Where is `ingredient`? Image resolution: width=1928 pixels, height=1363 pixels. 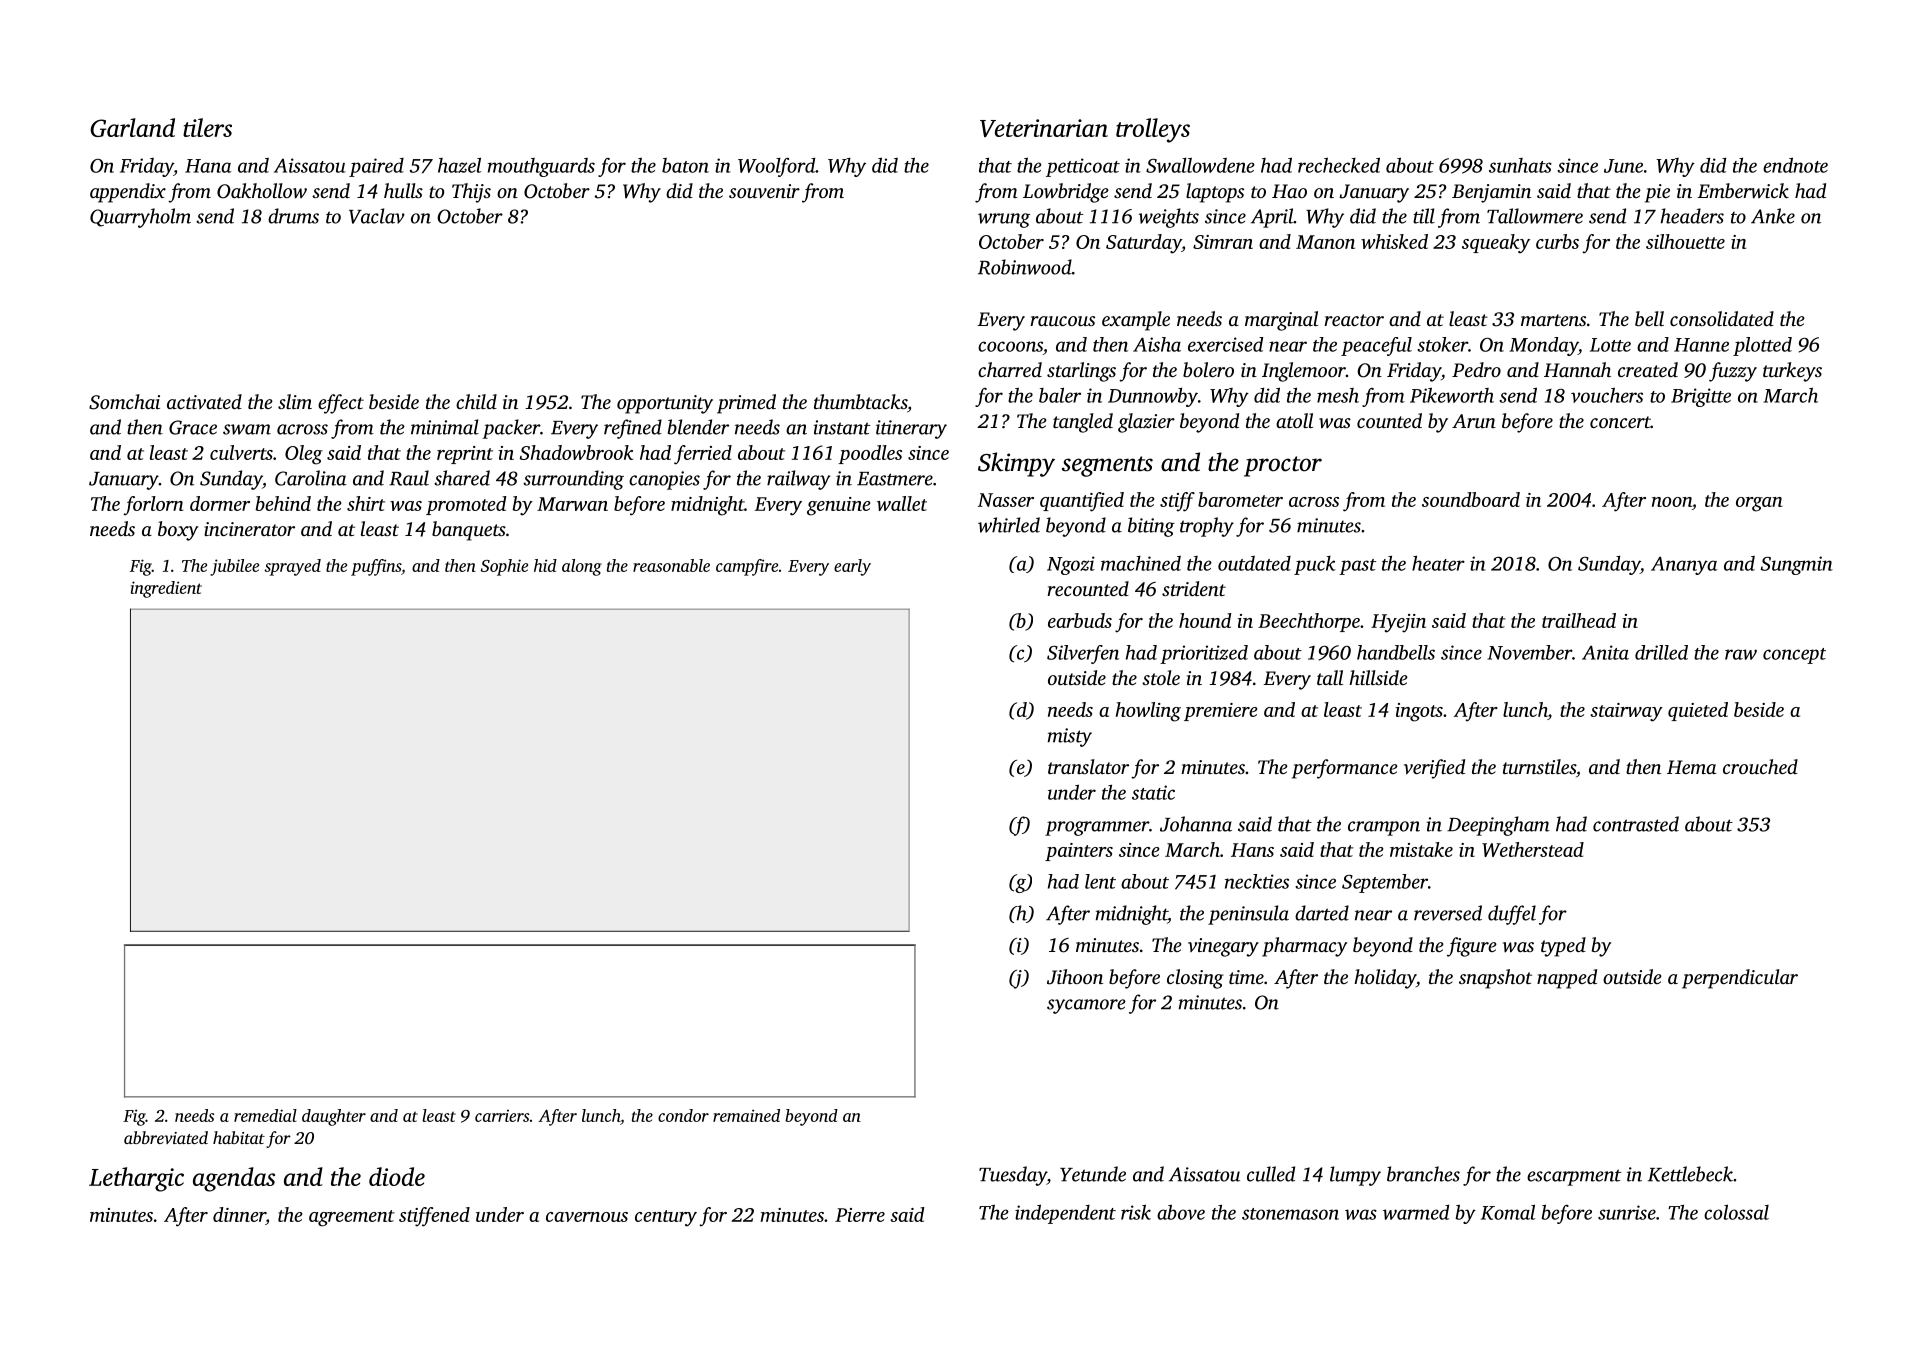 ingredient is located at coordinates (166, 589).
